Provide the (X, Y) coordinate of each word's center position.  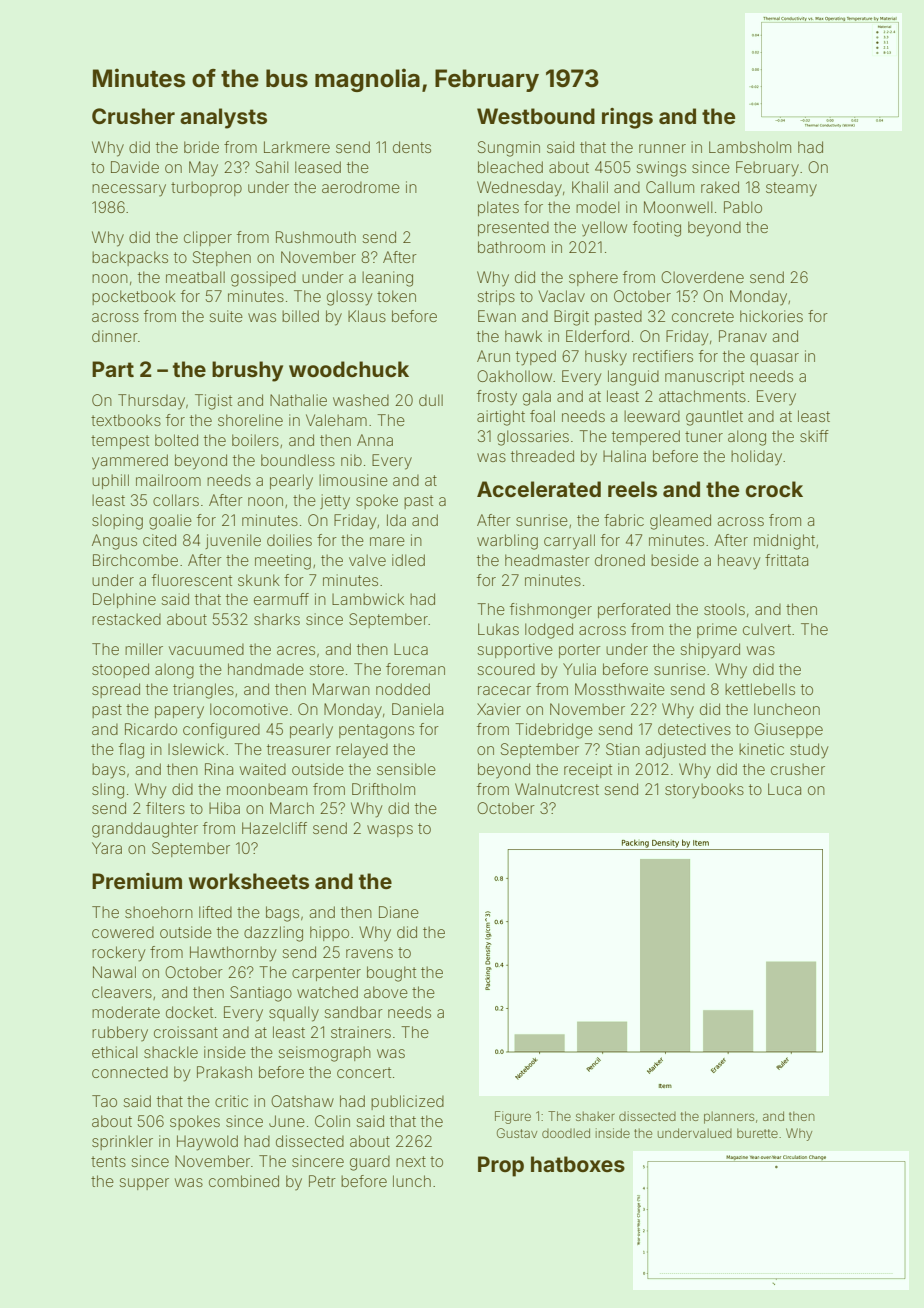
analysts (223, 118)
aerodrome (361, 187)
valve (367, 560)
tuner (704, 436)
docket (189, 1012)
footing (657, 229)
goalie (170, 522)
